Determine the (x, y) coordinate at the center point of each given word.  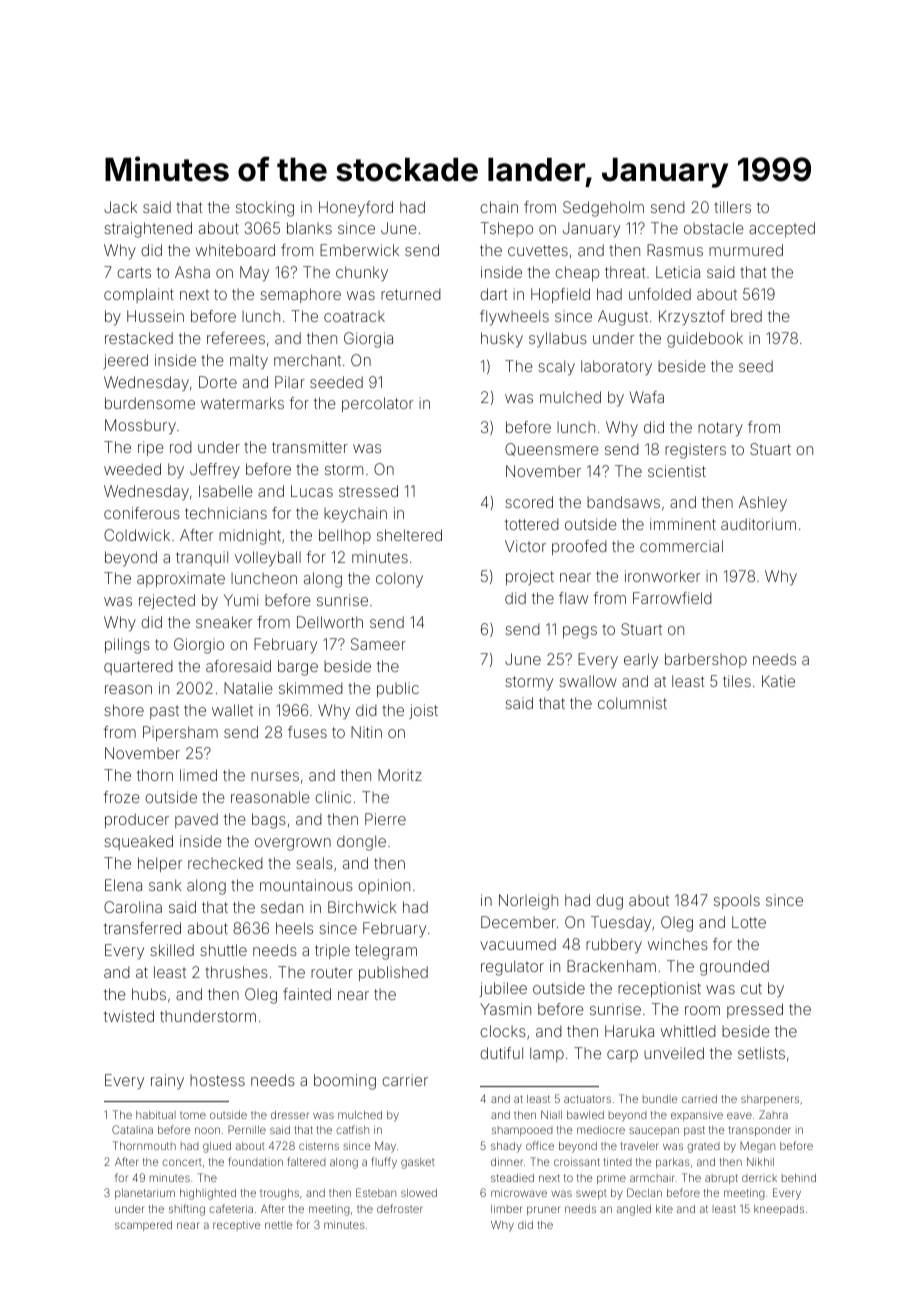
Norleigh (528, 902)
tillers (732, 207)
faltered (306, 1161)
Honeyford (356, 209)
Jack (120, 207)
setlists (761, 1053)
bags (269, 821)
